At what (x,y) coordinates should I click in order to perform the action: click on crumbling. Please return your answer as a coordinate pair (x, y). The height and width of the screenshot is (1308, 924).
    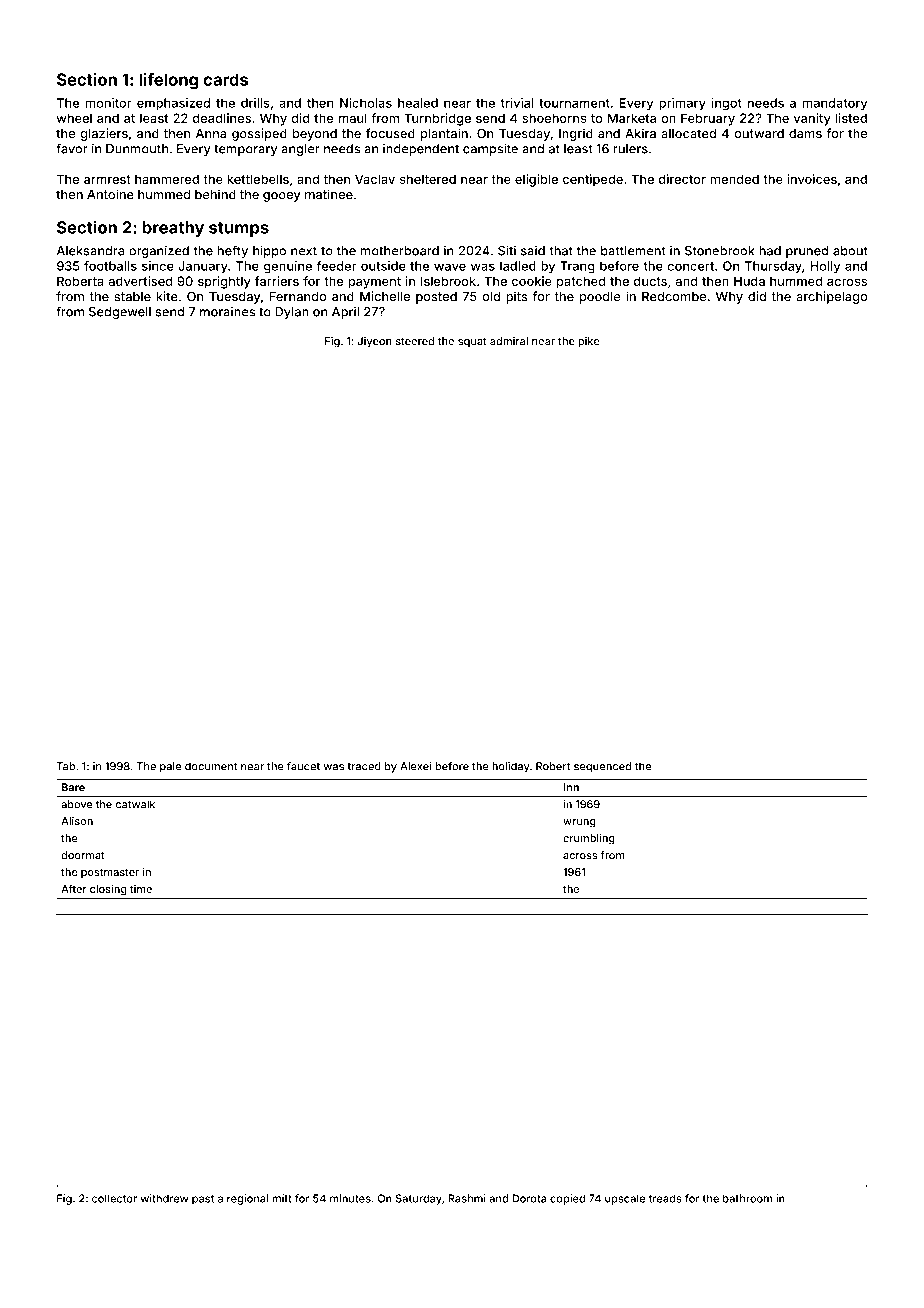
    Looking at the image, I should click on (589, 839).
